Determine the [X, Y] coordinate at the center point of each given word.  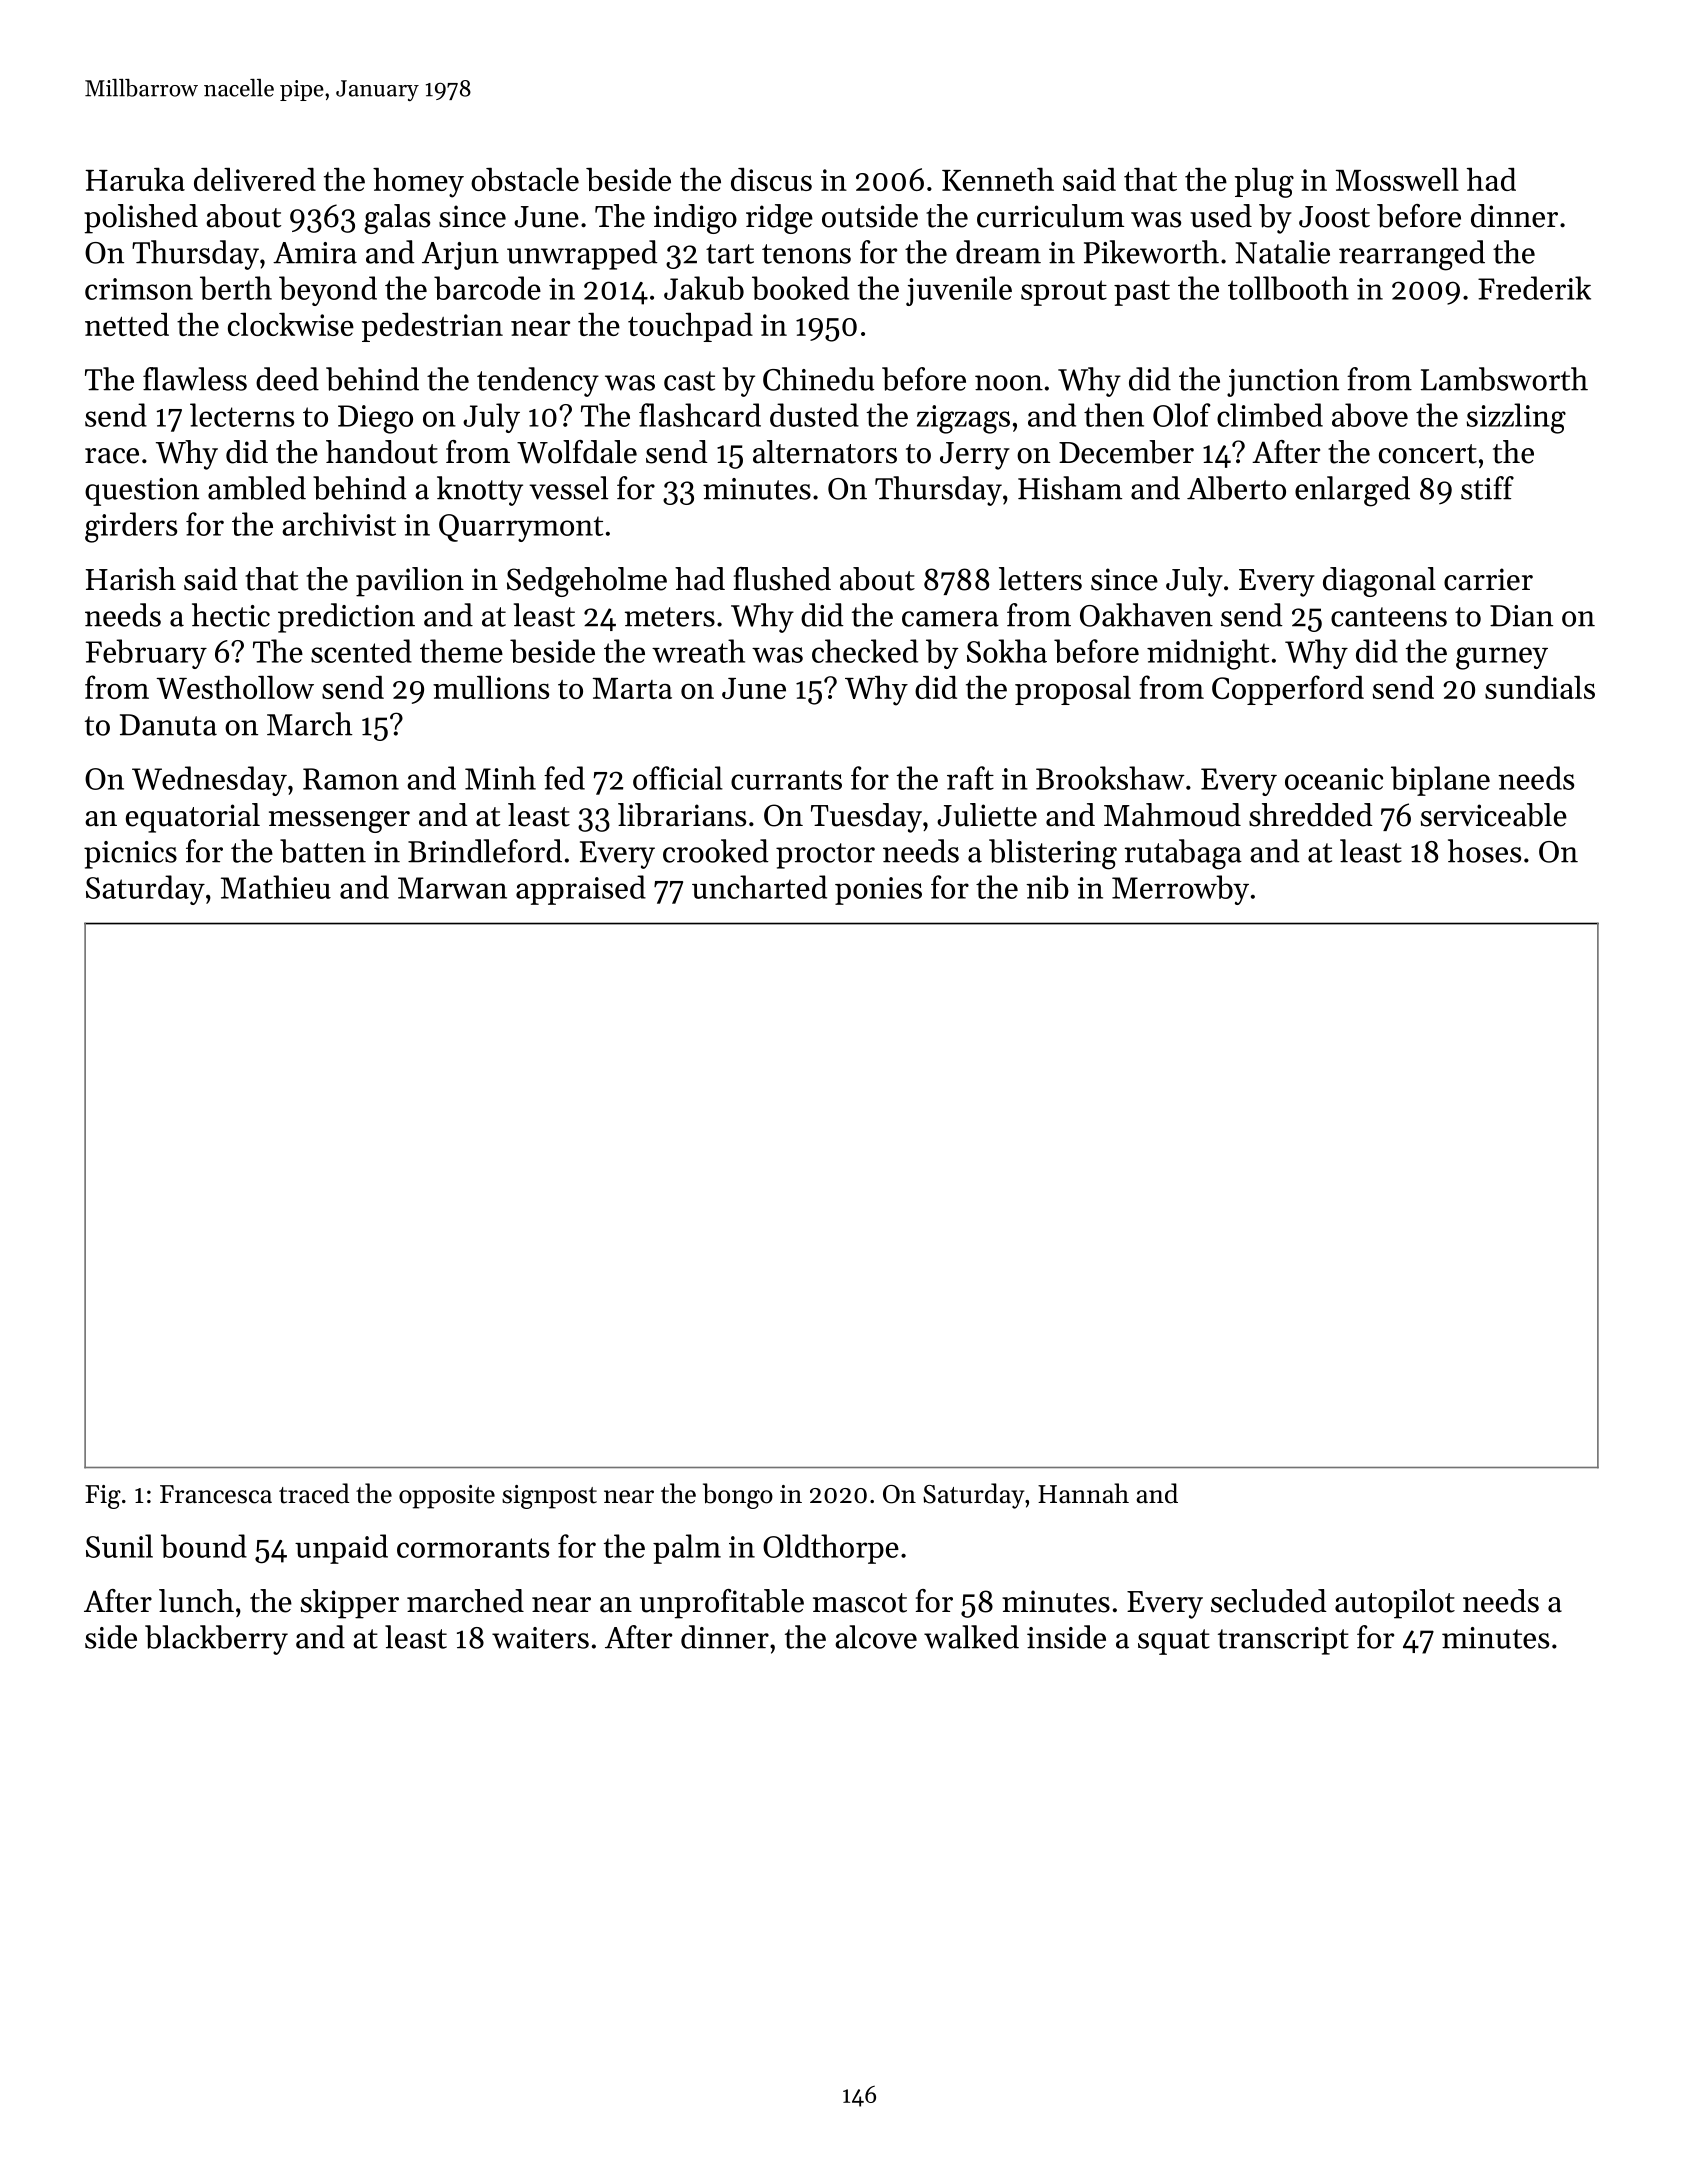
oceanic [1334, 779]
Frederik [1534, 288]
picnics [130, 855]
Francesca [216, 1494]
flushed [782, 579]
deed [287, 379]
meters [670, 617]
